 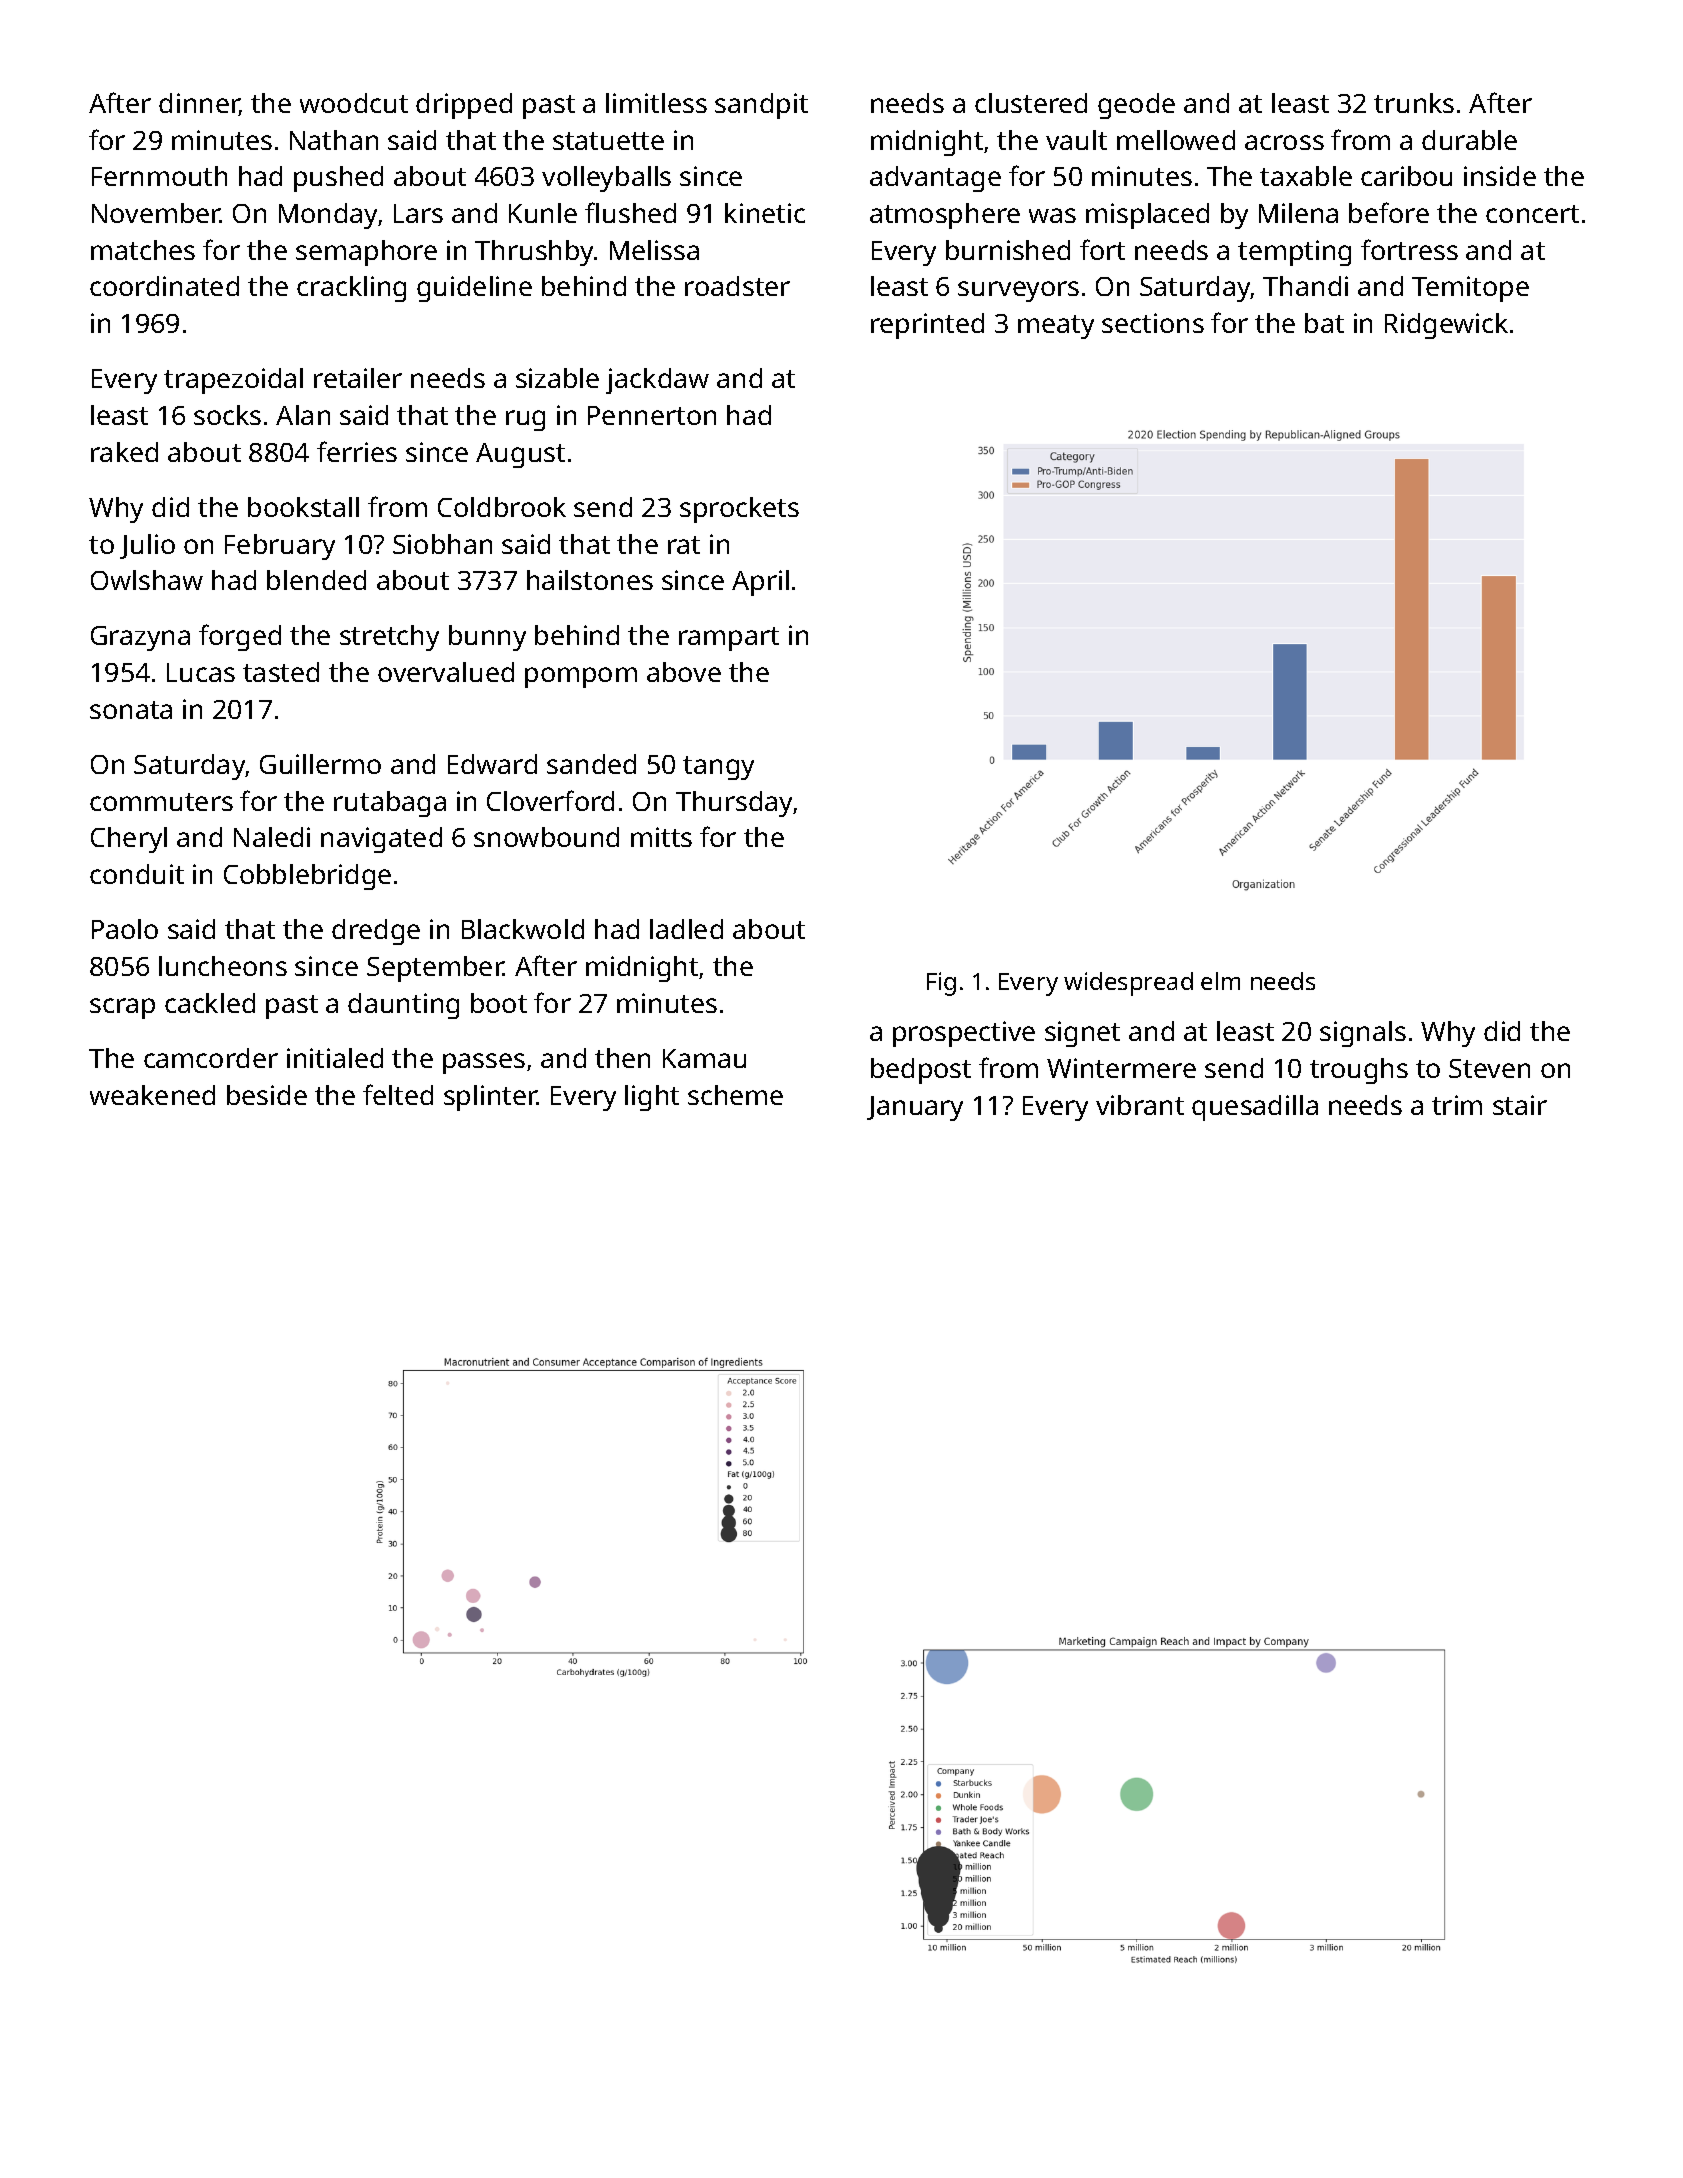 What do you see at coordinates (201, 672) in the image?
I see `Lucas` at bounding box center [201, 672].
